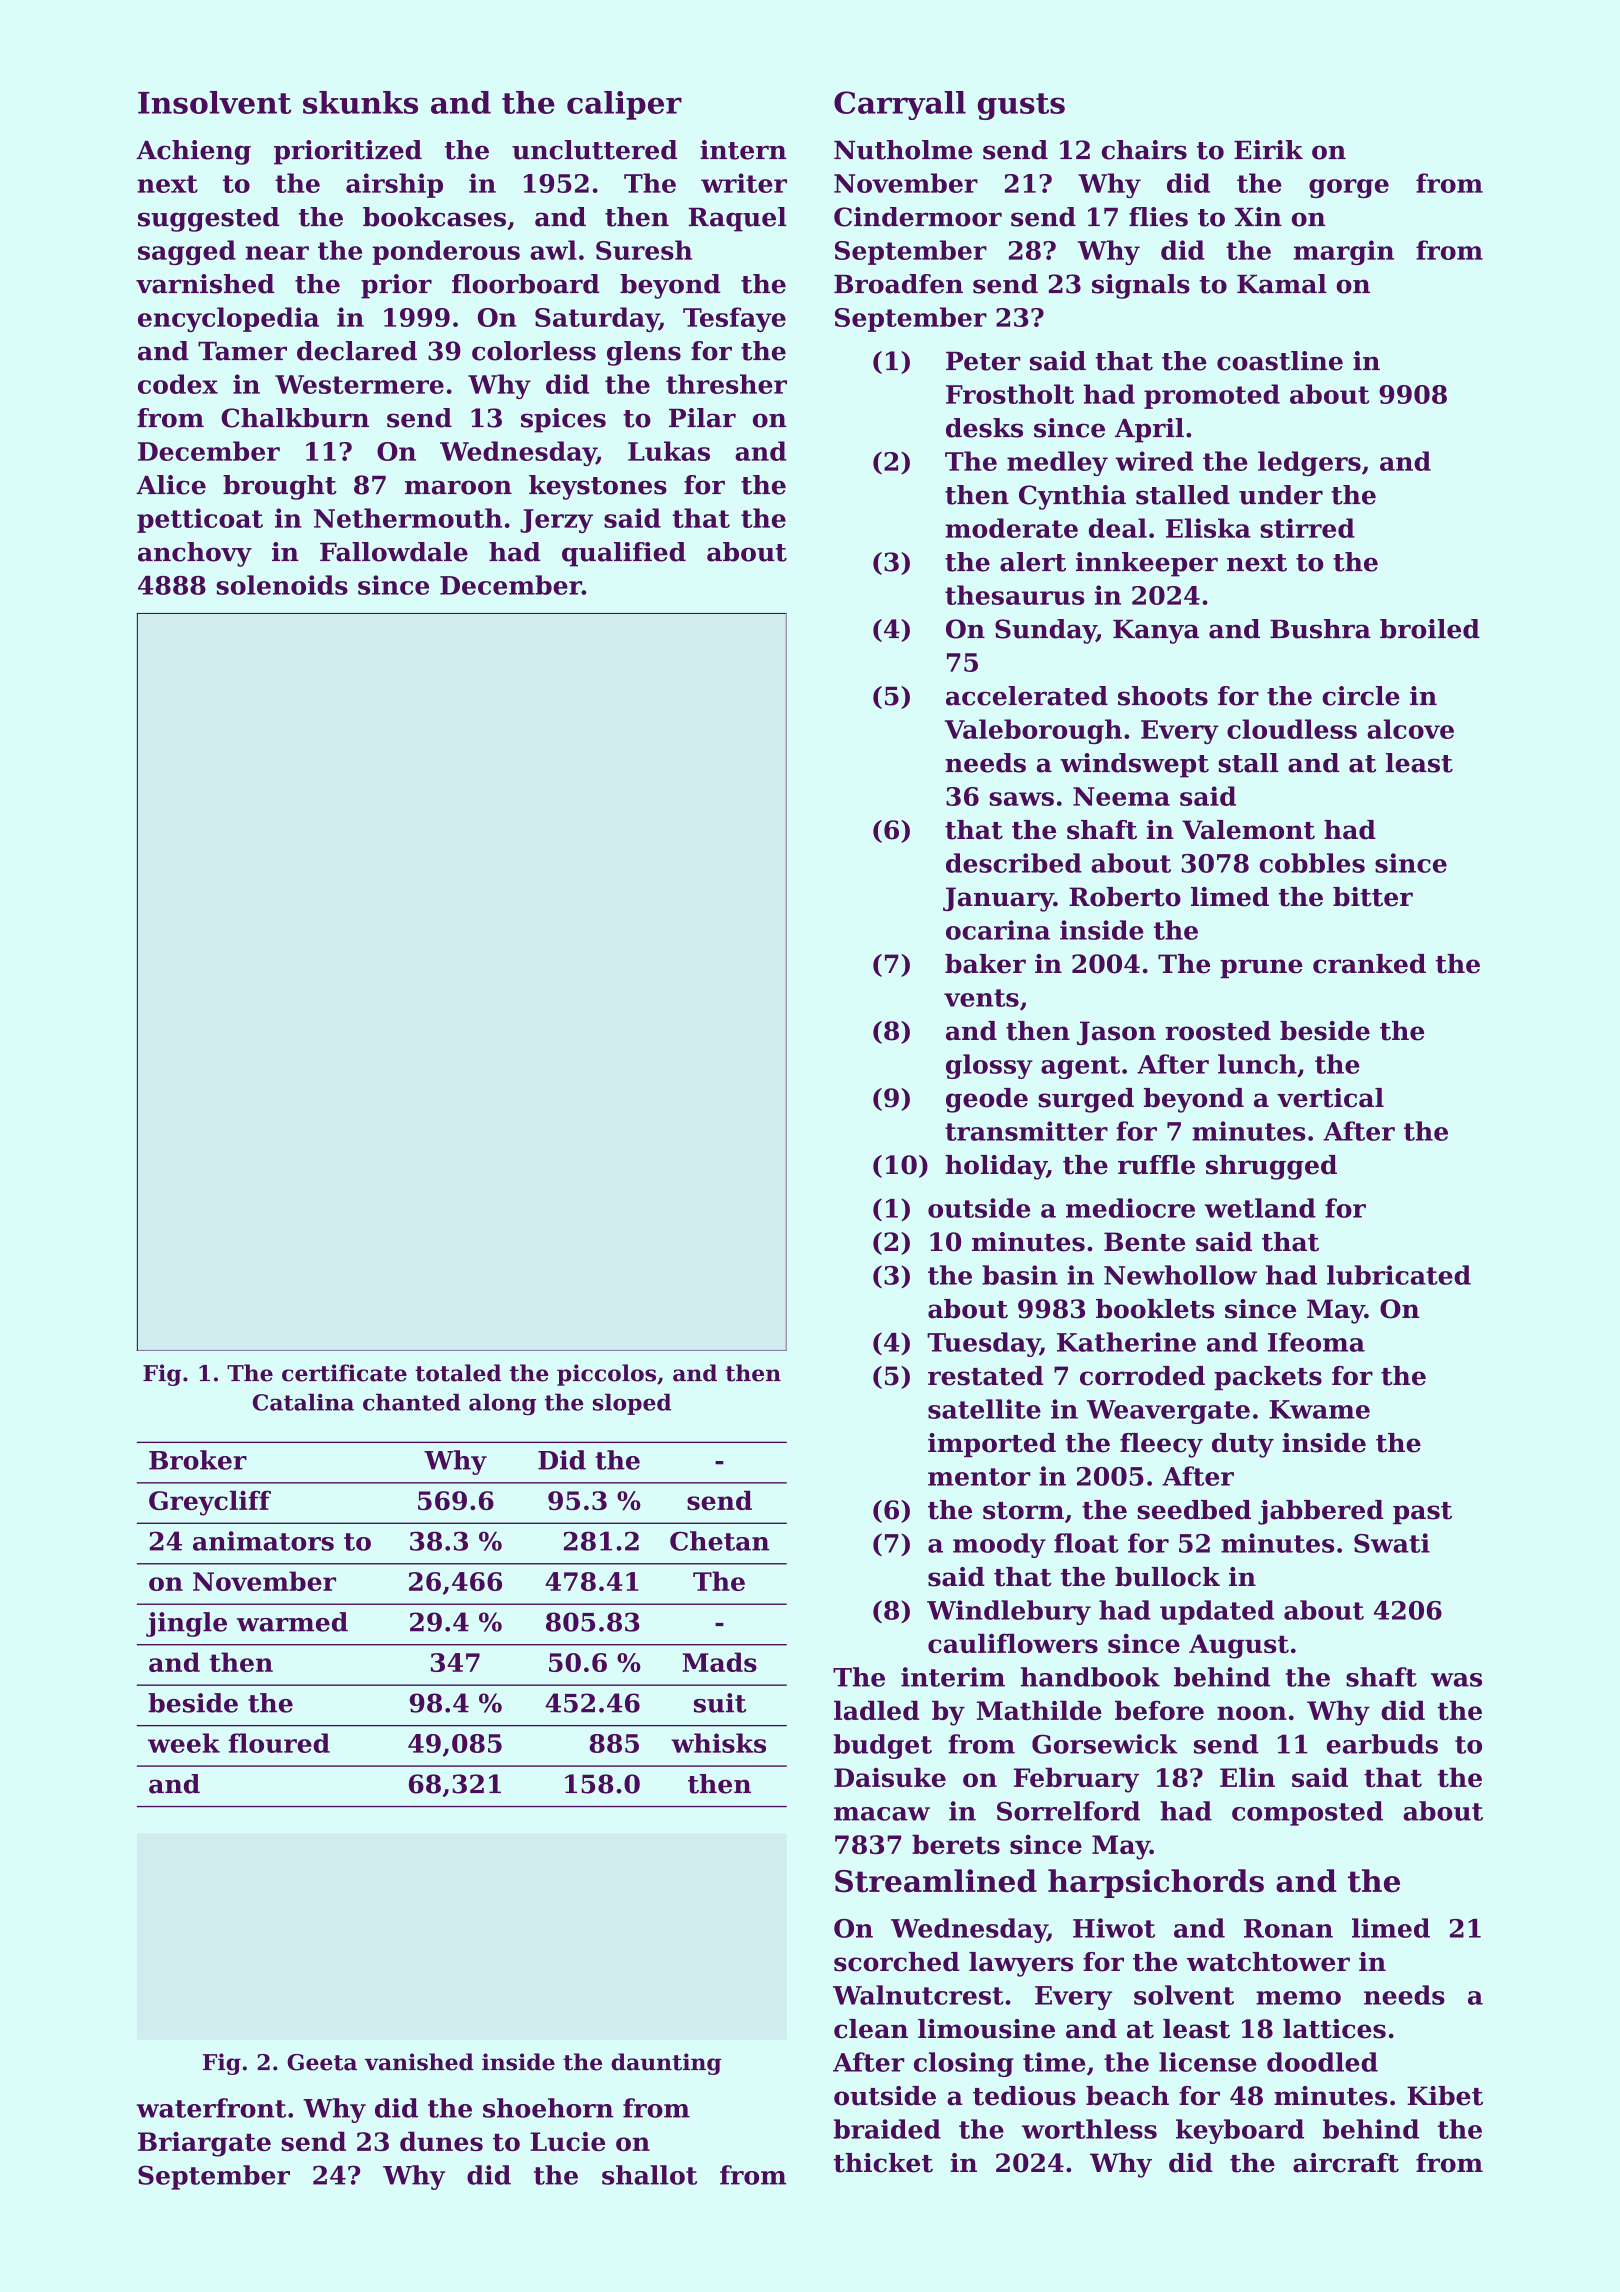 The image size is (1620, 2292). What do you see at coordinates (322, 2062) in the screenshot?
I see `Geeta` at bounding box center [322, 2062].
